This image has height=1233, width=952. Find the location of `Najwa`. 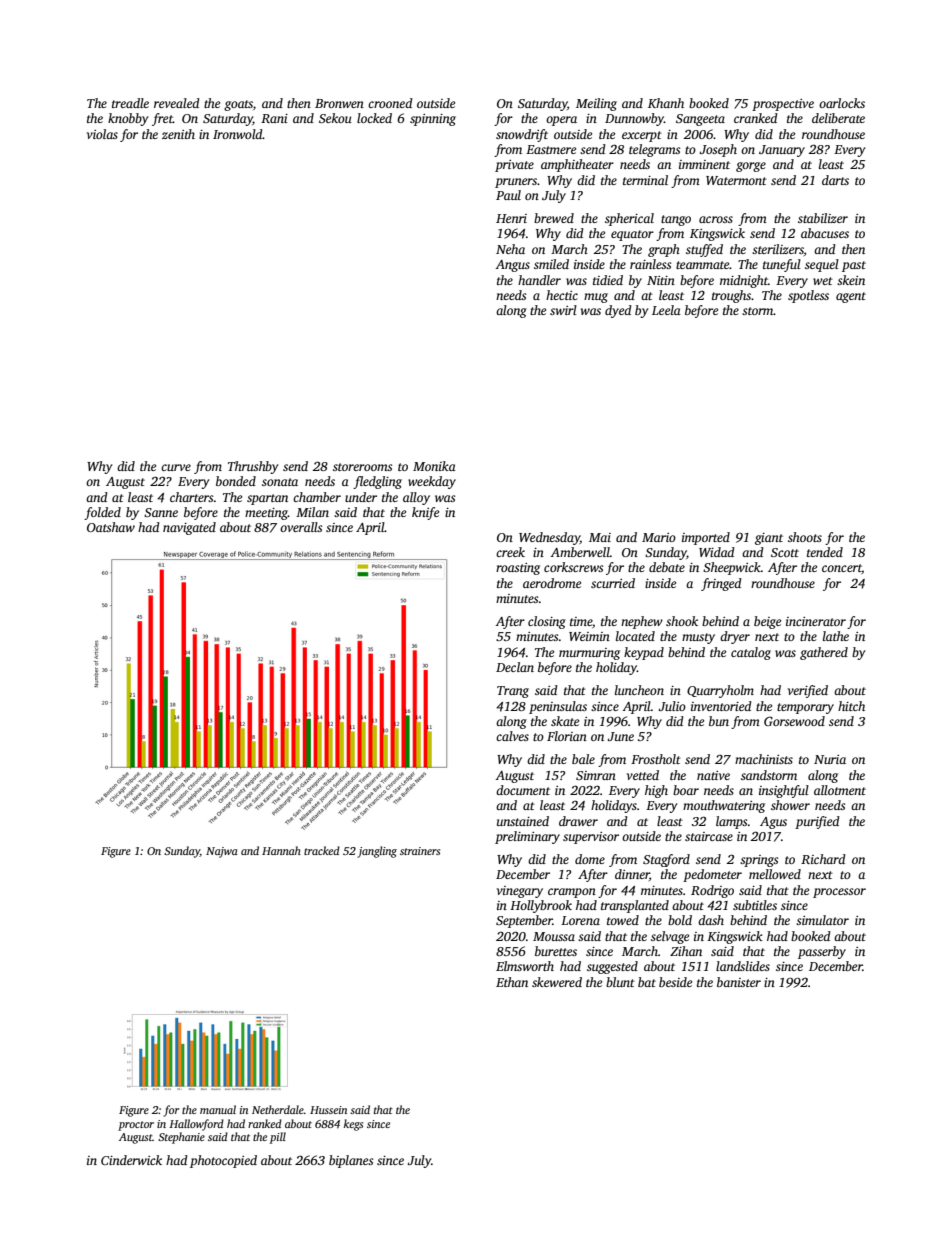

Najwa is located at coordinates (222, 852).
